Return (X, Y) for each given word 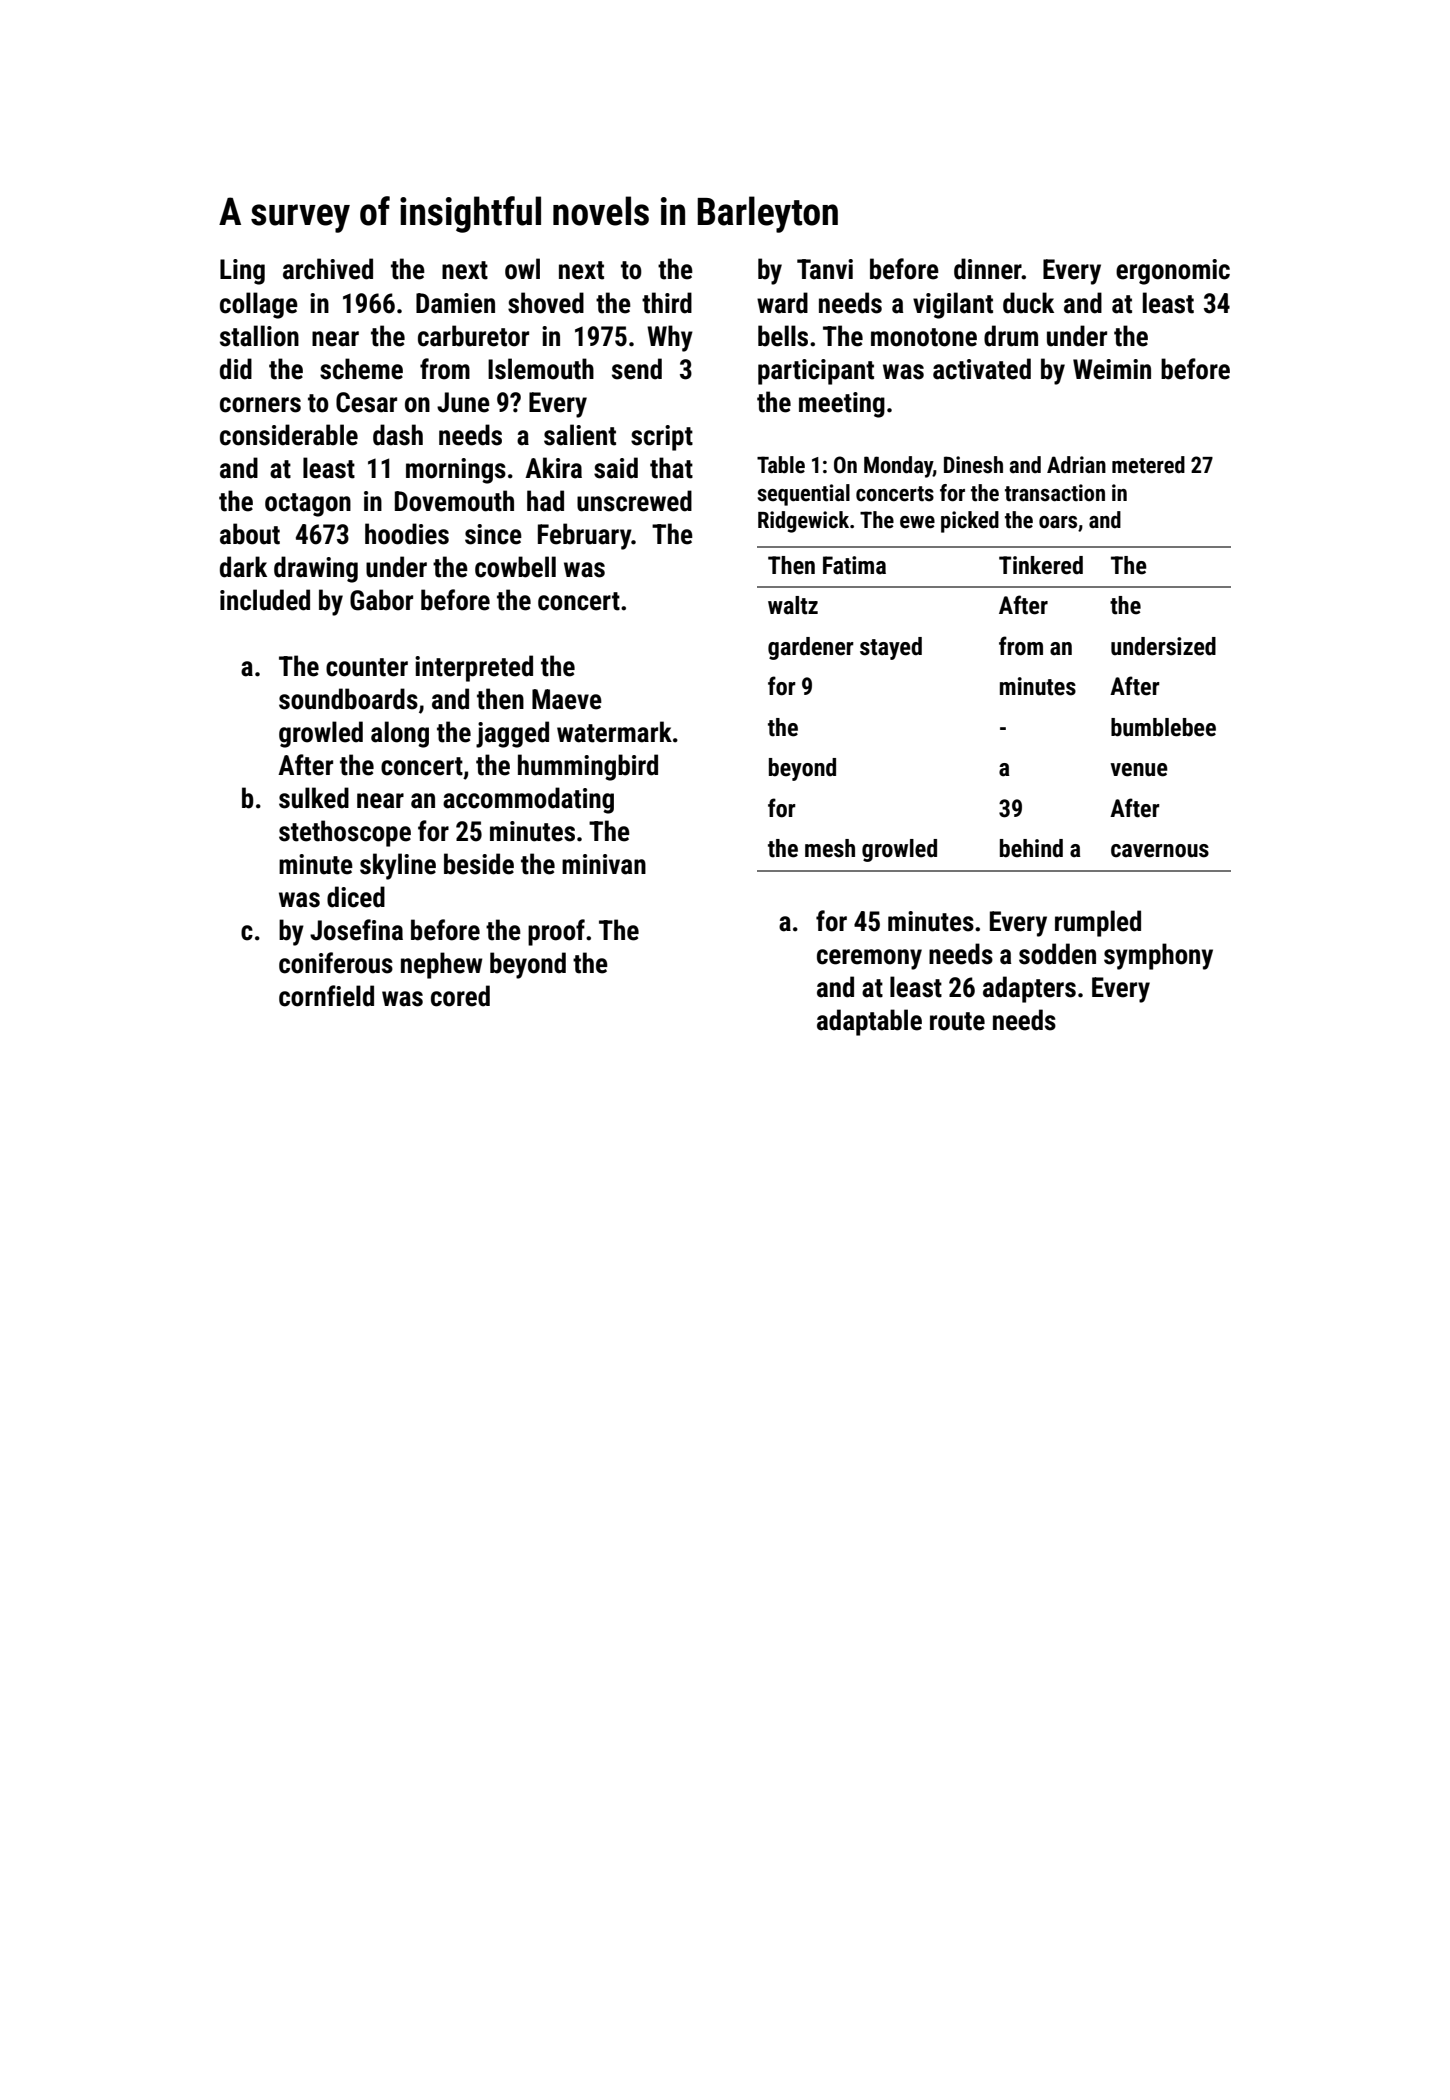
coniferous (336, 963)
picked (970, 522)
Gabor (381, 600)
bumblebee (1163, 727)
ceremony (869, 959)
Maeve (567, 699)
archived (328, 269)
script (662, 438)
